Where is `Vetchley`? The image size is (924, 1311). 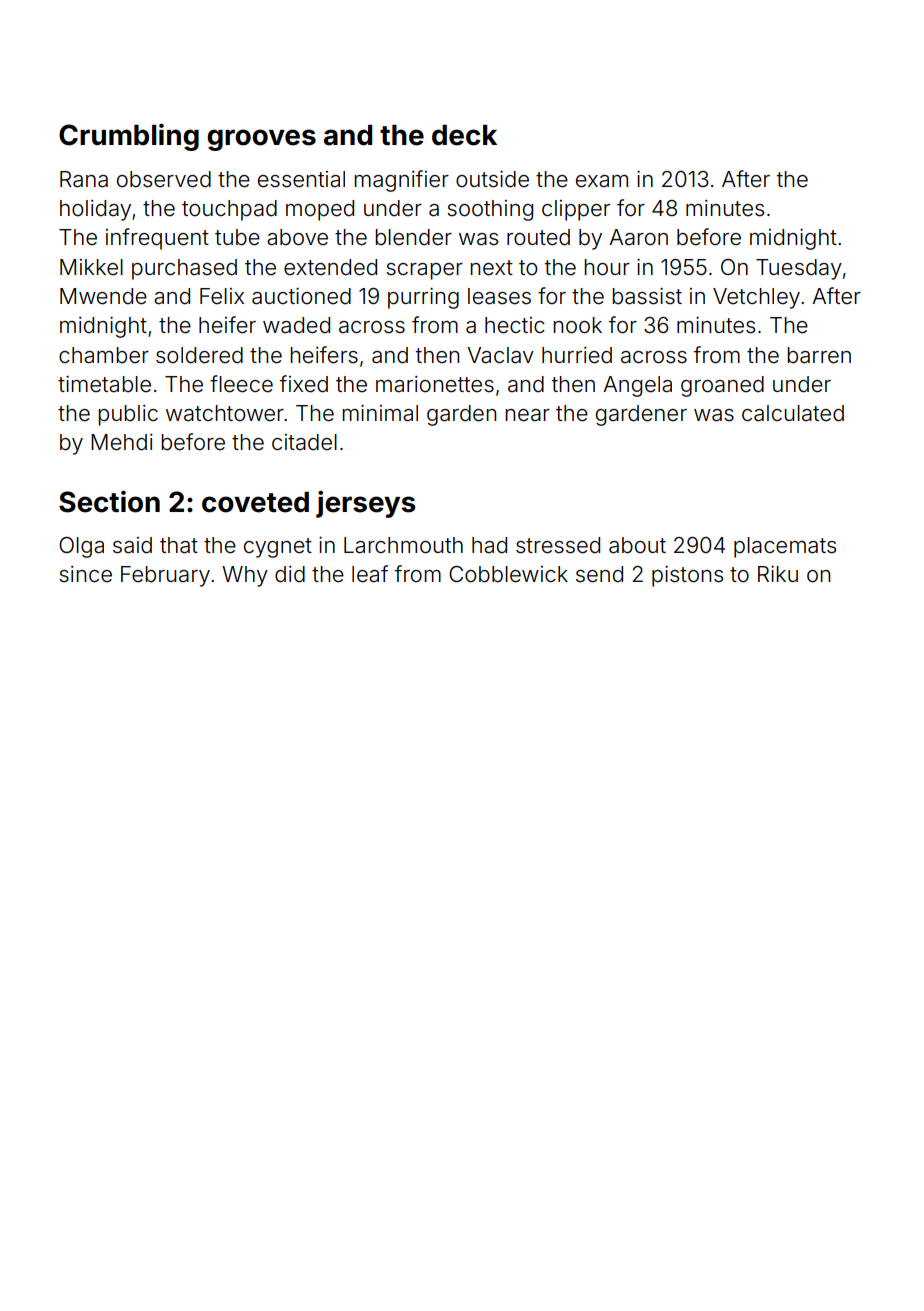
Vetchley is located at coordinates (756, 298).
